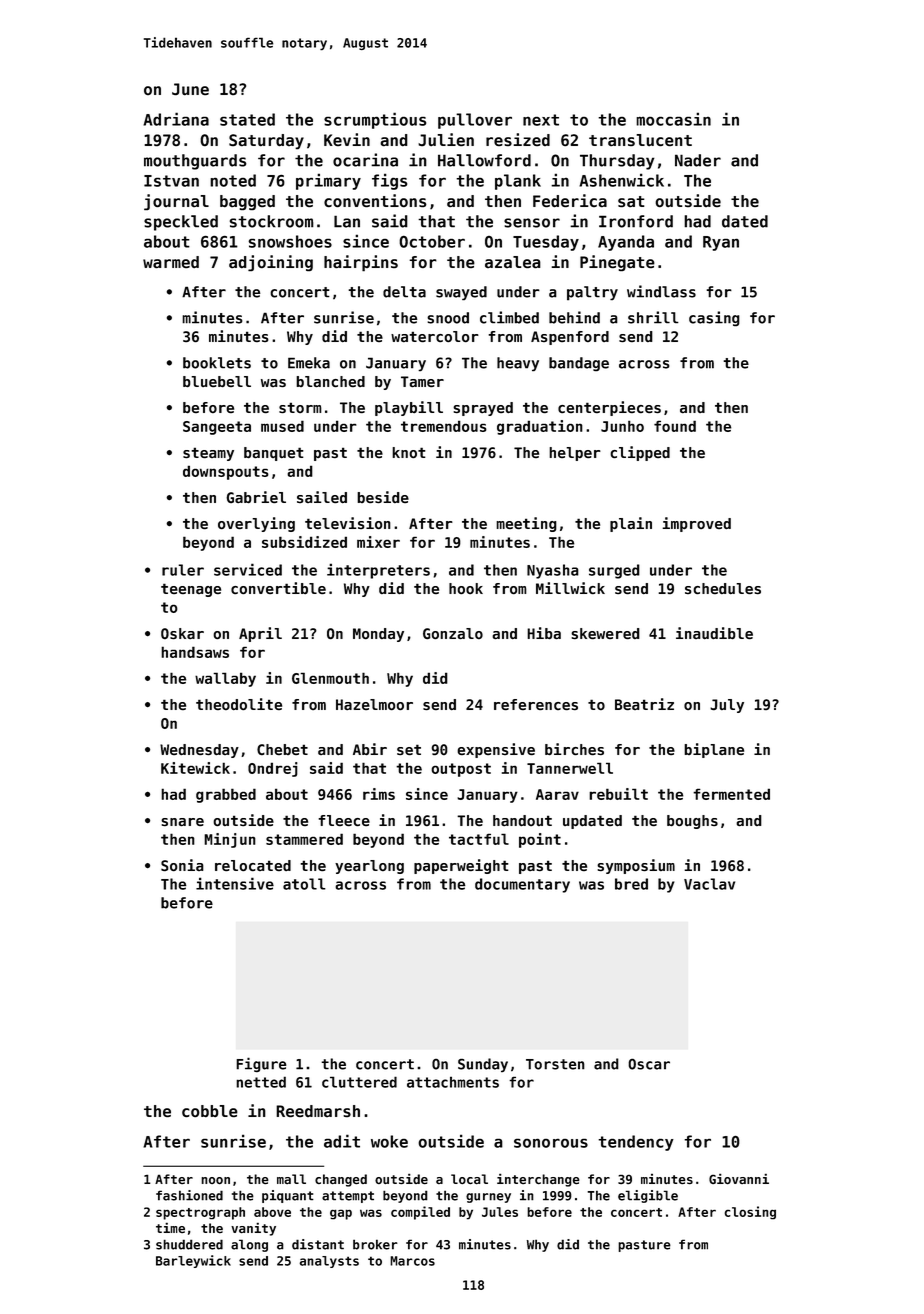  I want to click on fleece, so click(344, 820).
